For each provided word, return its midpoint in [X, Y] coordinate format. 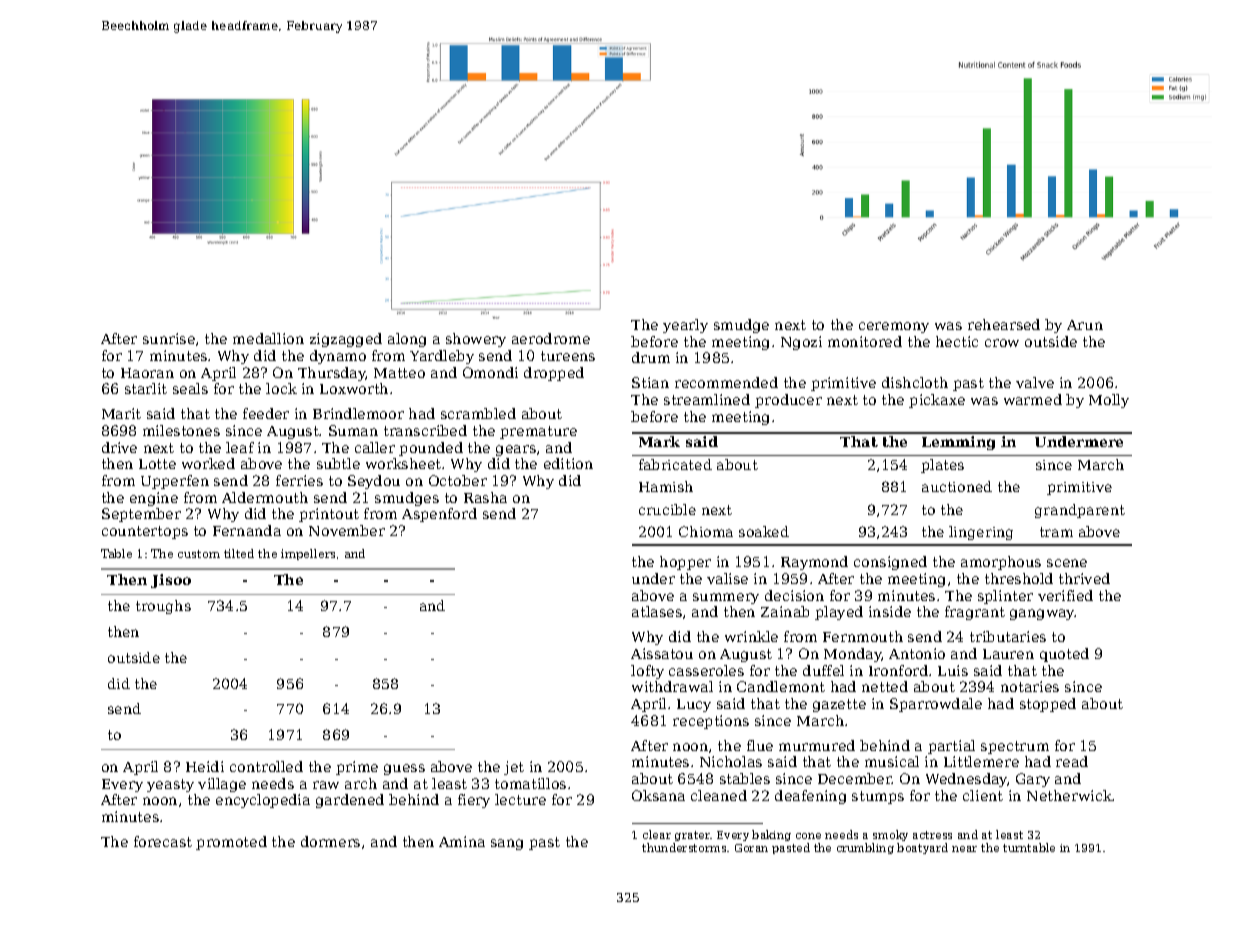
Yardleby [442, 357]
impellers [308, 554]
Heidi [205, 766]
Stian [650, 382]
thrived [1084, 578]
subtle [338, 463]
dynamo [338, 357]
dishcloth [915, 382]
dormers [330, 841]
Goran [751, 848]
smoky [890, 835]
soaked [764, 531]
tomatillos [530, 783]
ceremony [894, 327]
